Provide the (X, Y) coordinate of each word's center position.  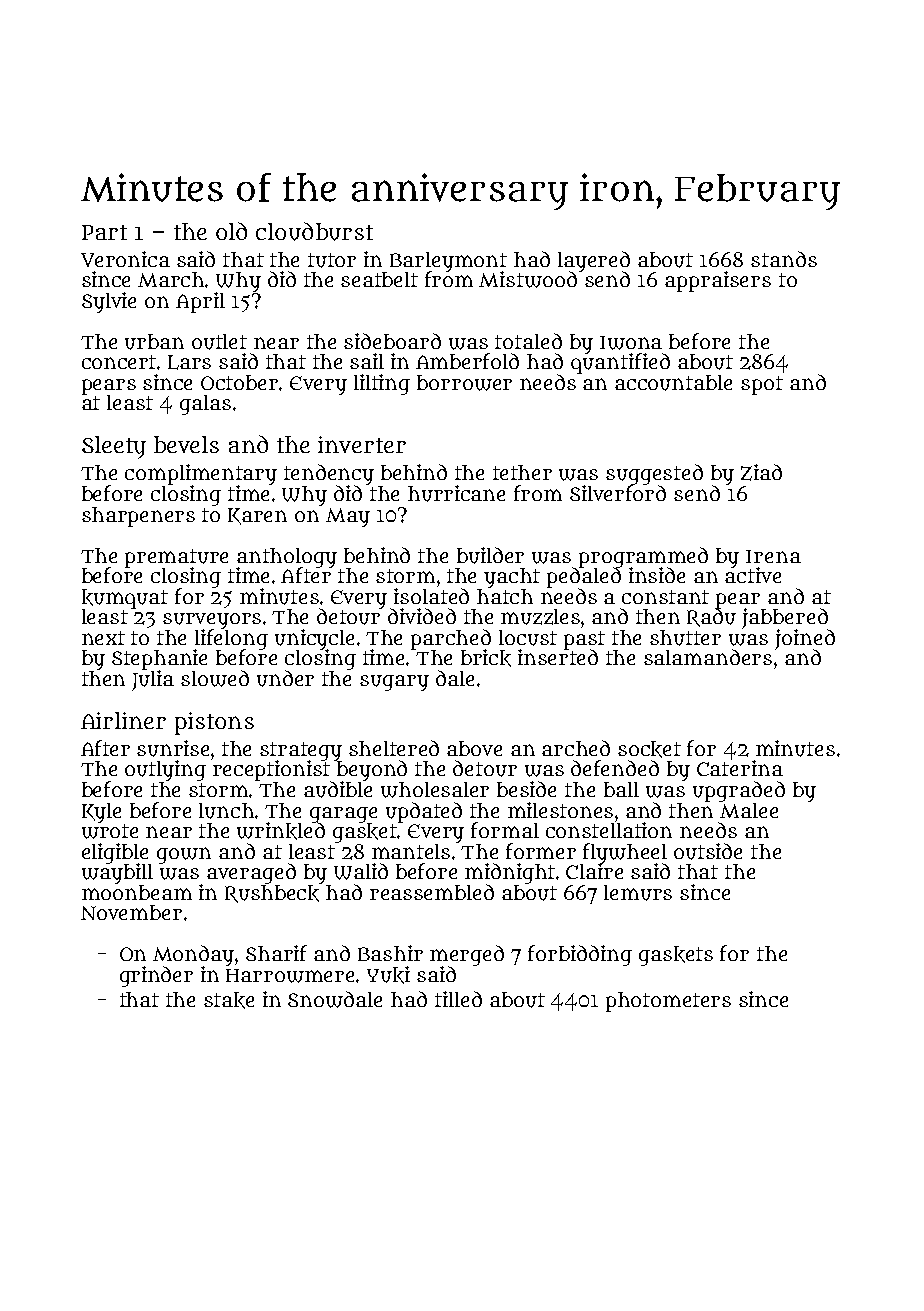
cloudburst (314, 231)
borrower (464, 383)
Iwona (631, 343)
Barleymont (448, 261)
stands (784, 259)
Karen (257, 516)
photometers (668, 1002)
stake (229, 1000)
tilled (458, 999)
